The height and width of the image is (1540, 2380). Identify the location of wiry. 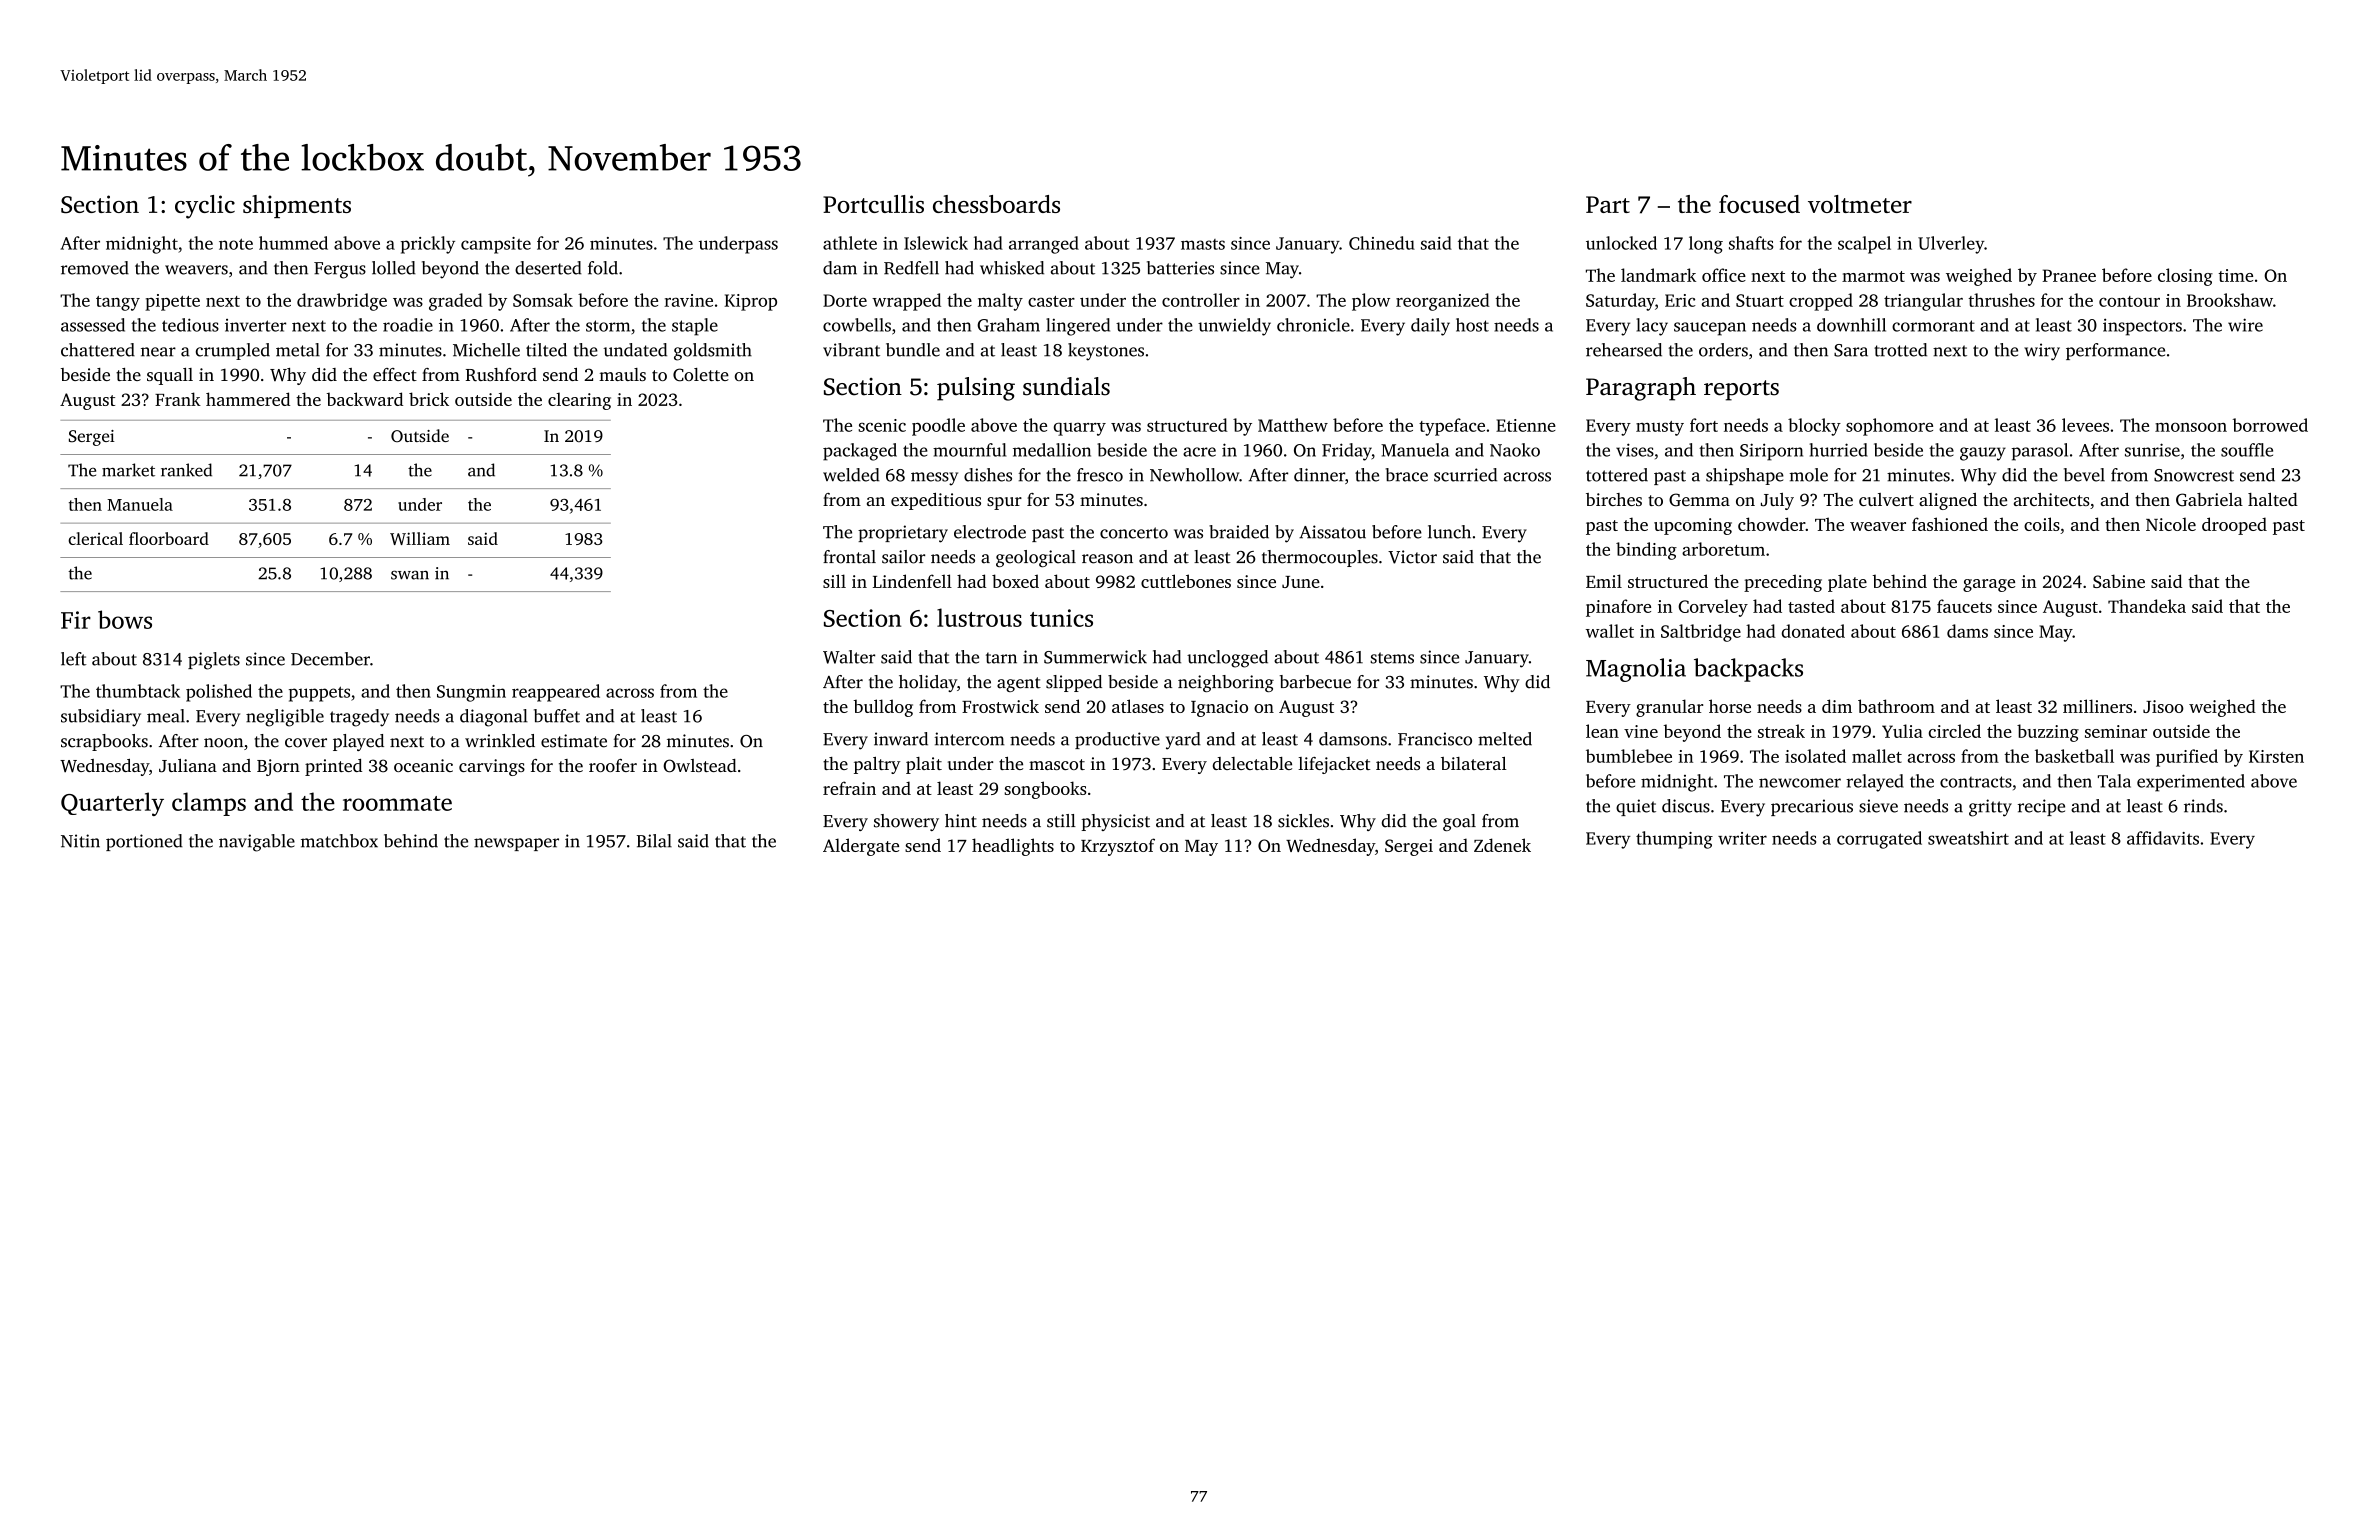
(2042, 352).
